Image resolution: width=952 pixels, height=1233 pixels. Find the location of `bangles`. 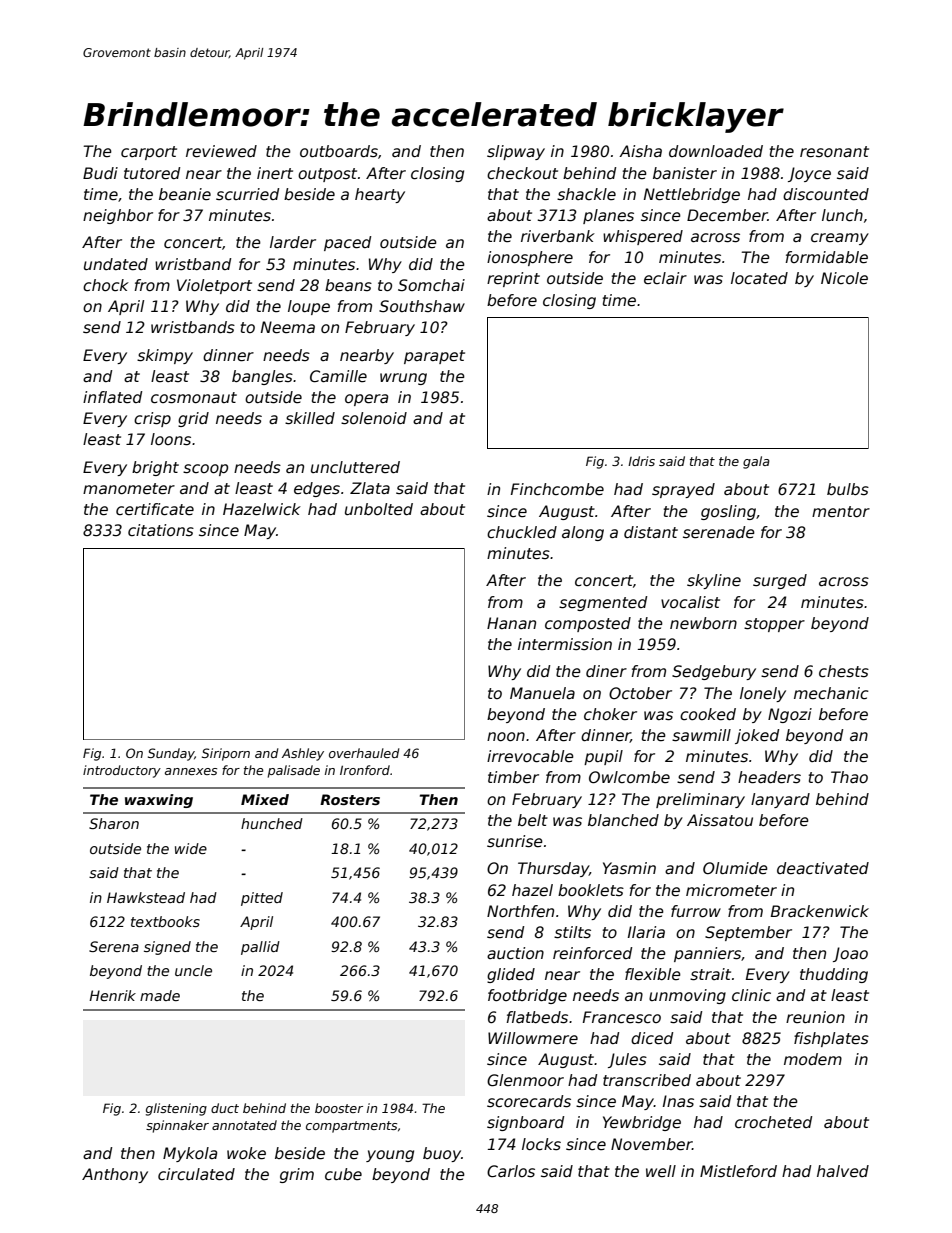

bangles is located at coordinates (262, 377).
